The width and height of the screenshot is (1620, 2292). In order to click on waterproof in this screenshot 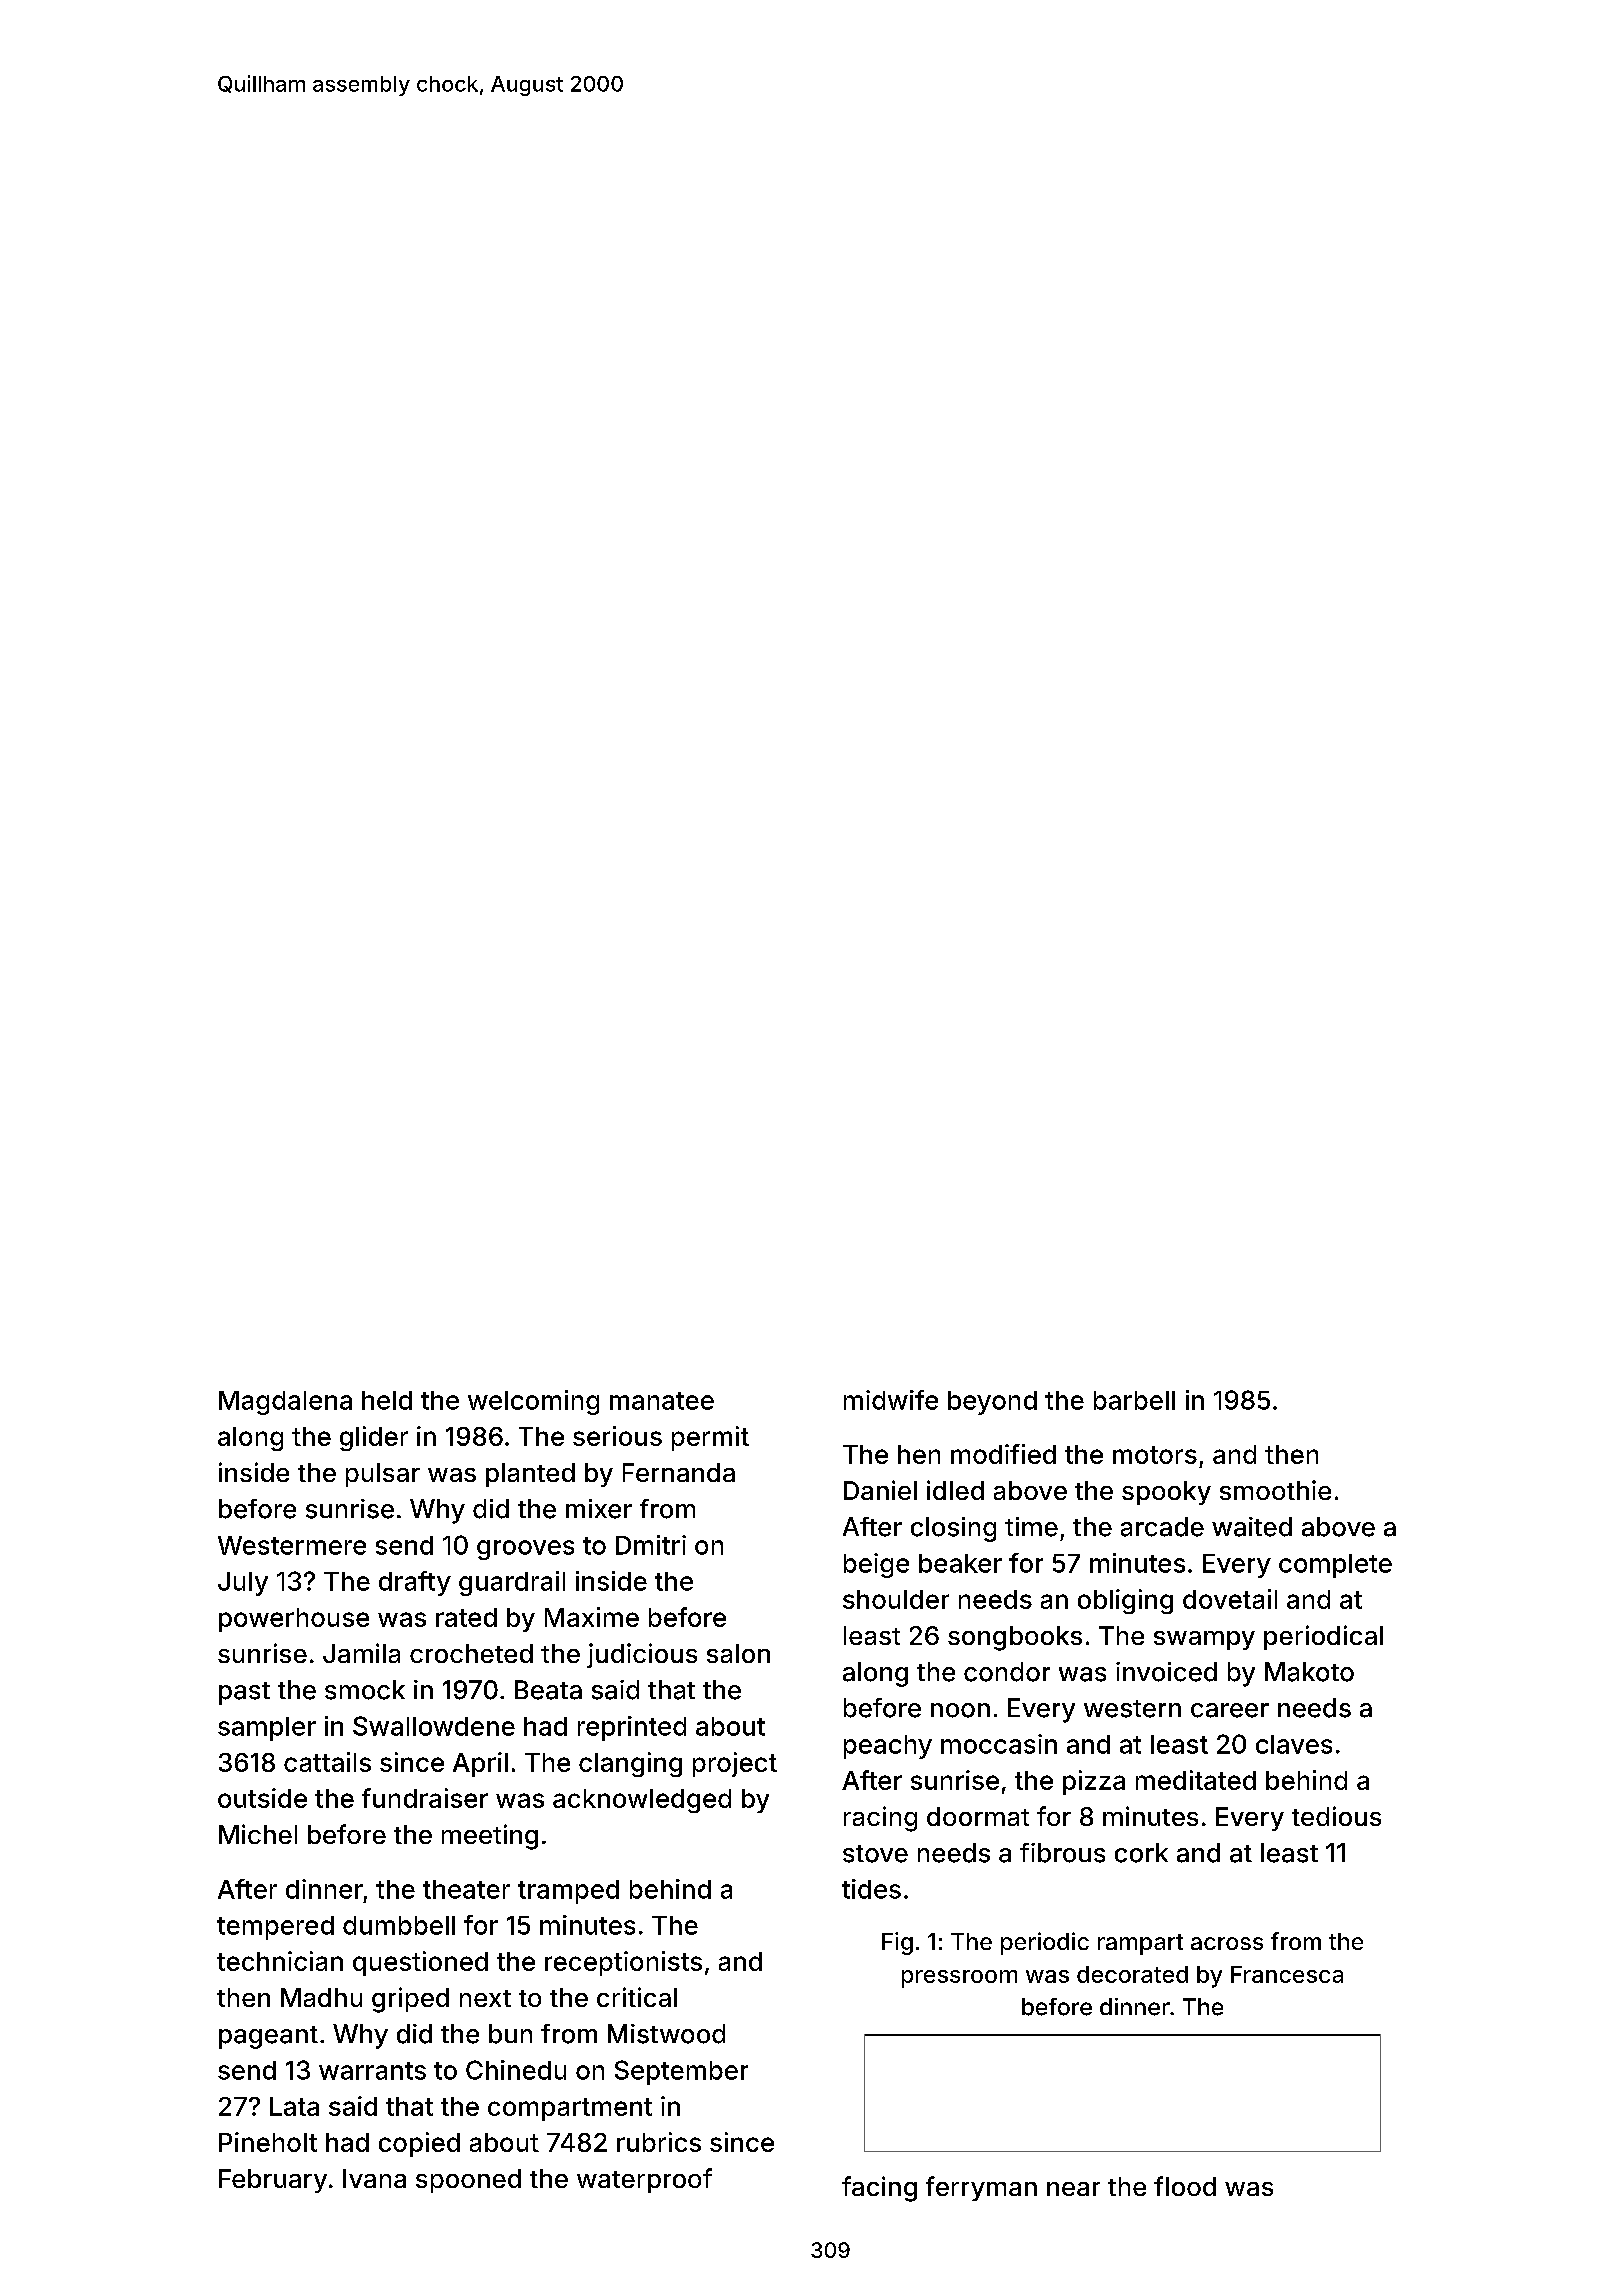, I will do `click(644, 2180)`.
